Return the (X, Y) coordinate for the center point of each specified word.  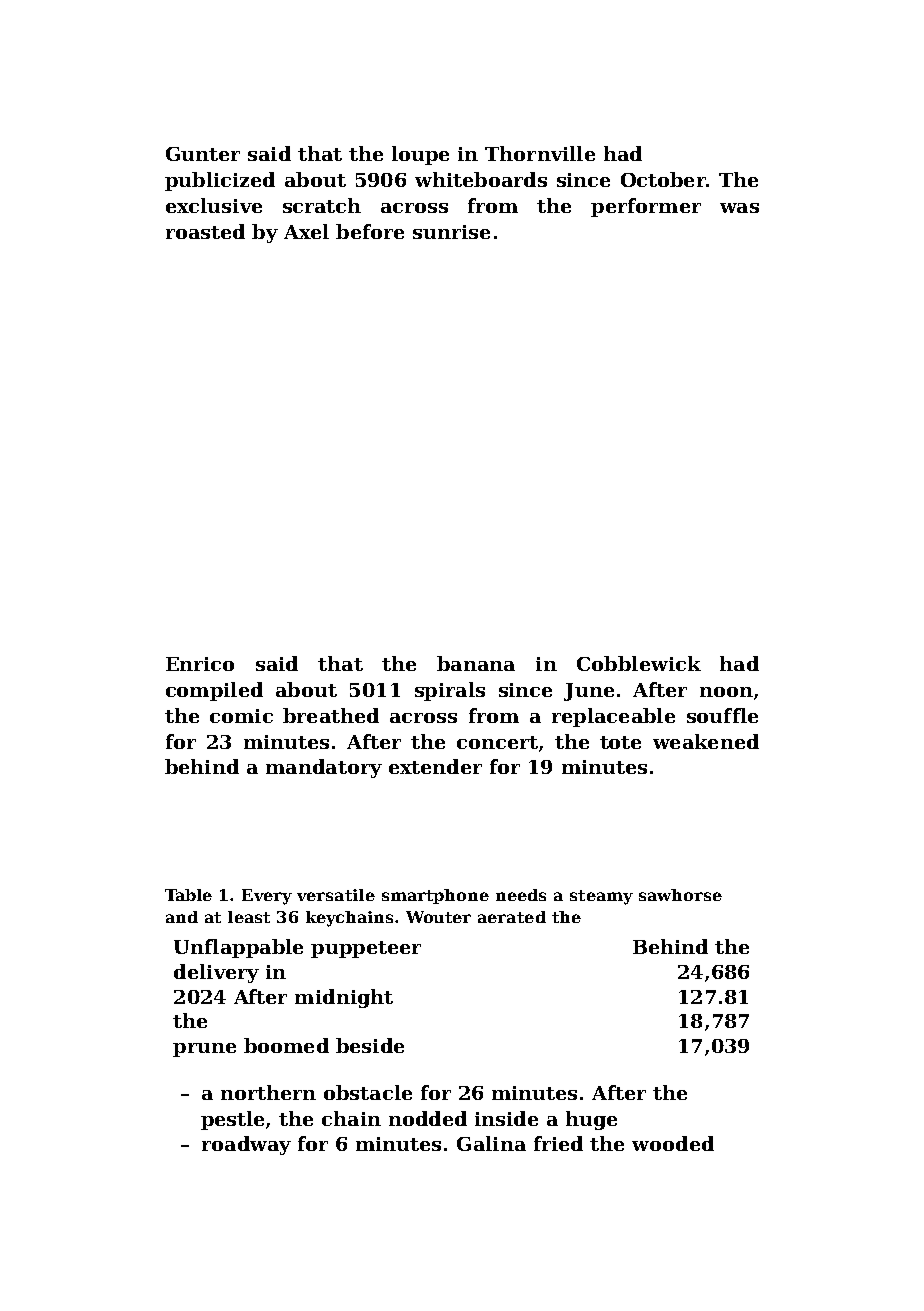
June (589, 692)
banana (476, 663)
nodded (428, 1118)
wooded (673, 1143)
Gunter (203, 154)
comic (241, 716)
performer (646, 207)
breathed (331, 715)
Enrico (200, 664)
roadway (246, 1145)
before (370, 231)
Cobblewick (639, 663)
